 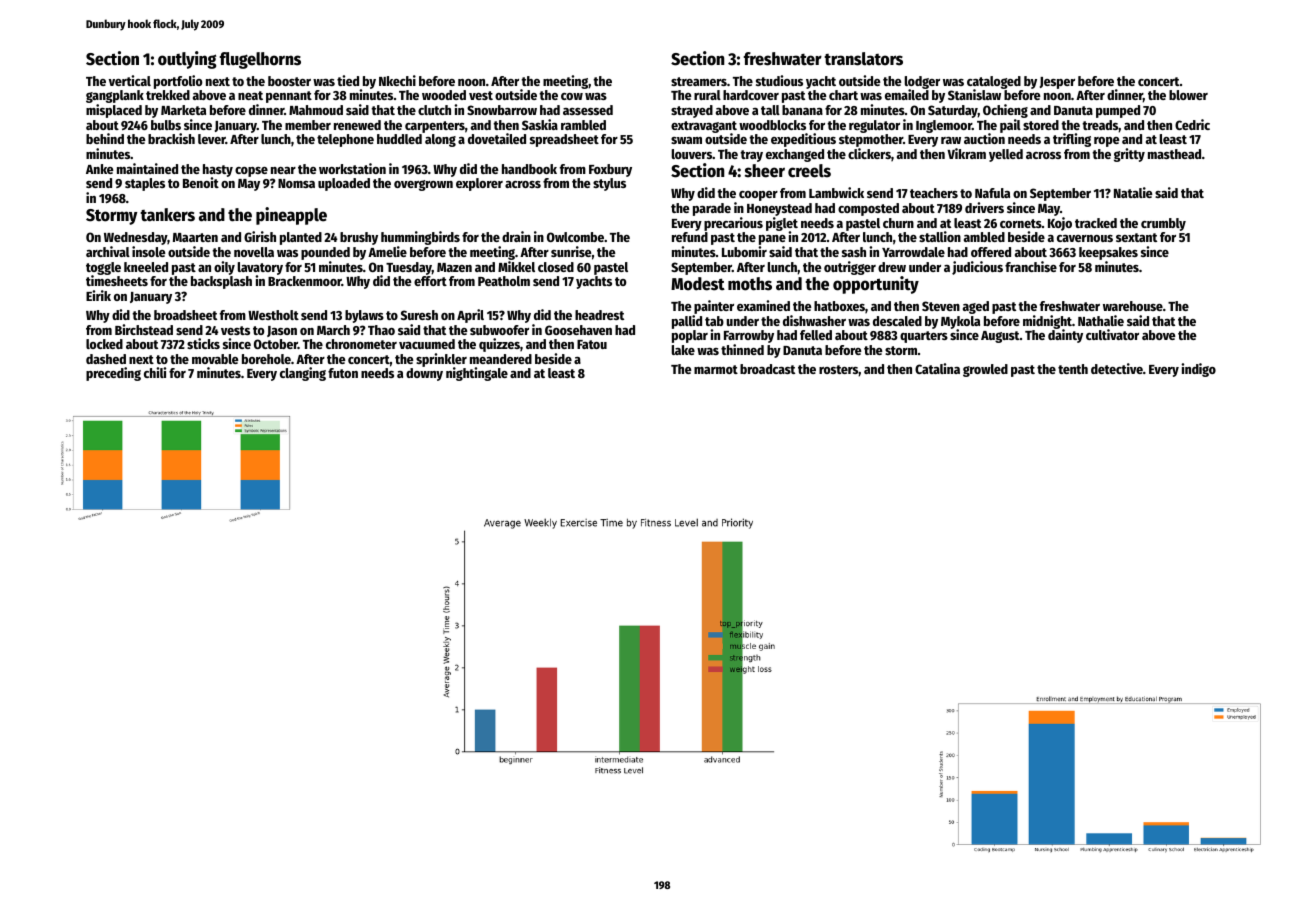 What do you see at coordinates (974, 95) in the screenshot?
I see `Stanislaw` at bounding box center [974, 95].
